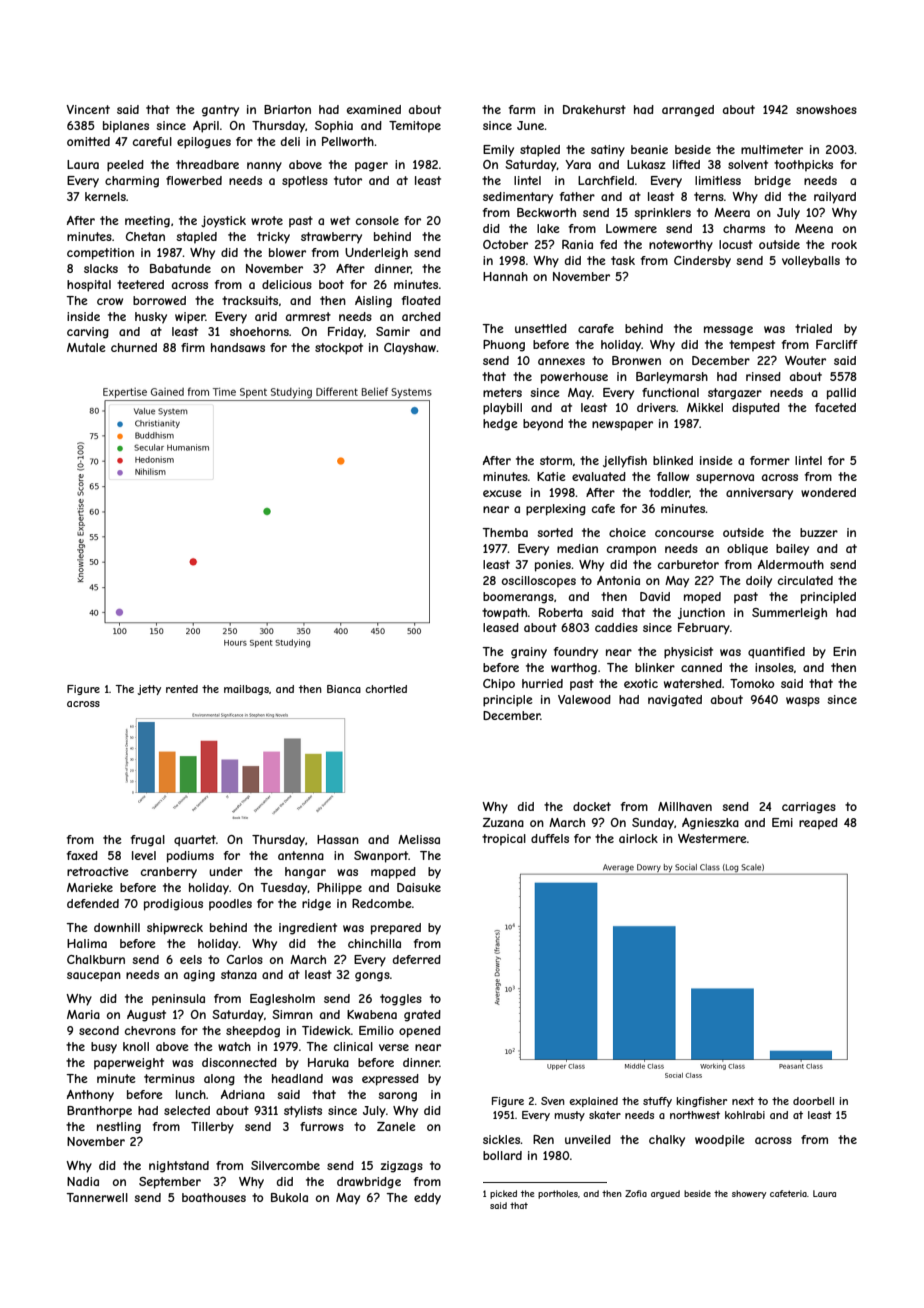 The image size is (924, 1308). Describe the element at coordinates (134, 347) in the image. I see `churned` at that location.
